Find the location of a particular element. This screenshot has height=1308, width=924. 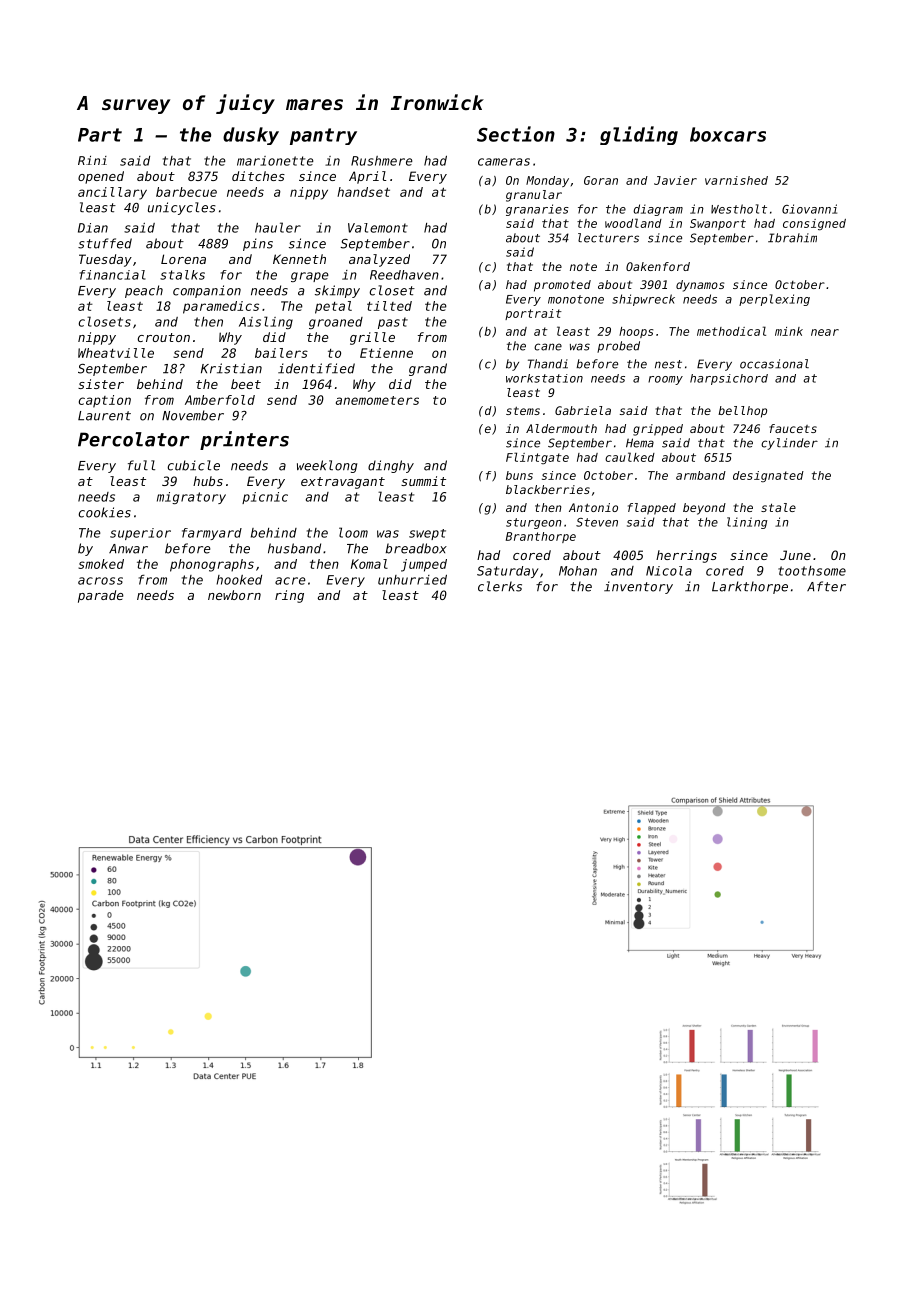

consigned is located at coordinates (814, 225).
